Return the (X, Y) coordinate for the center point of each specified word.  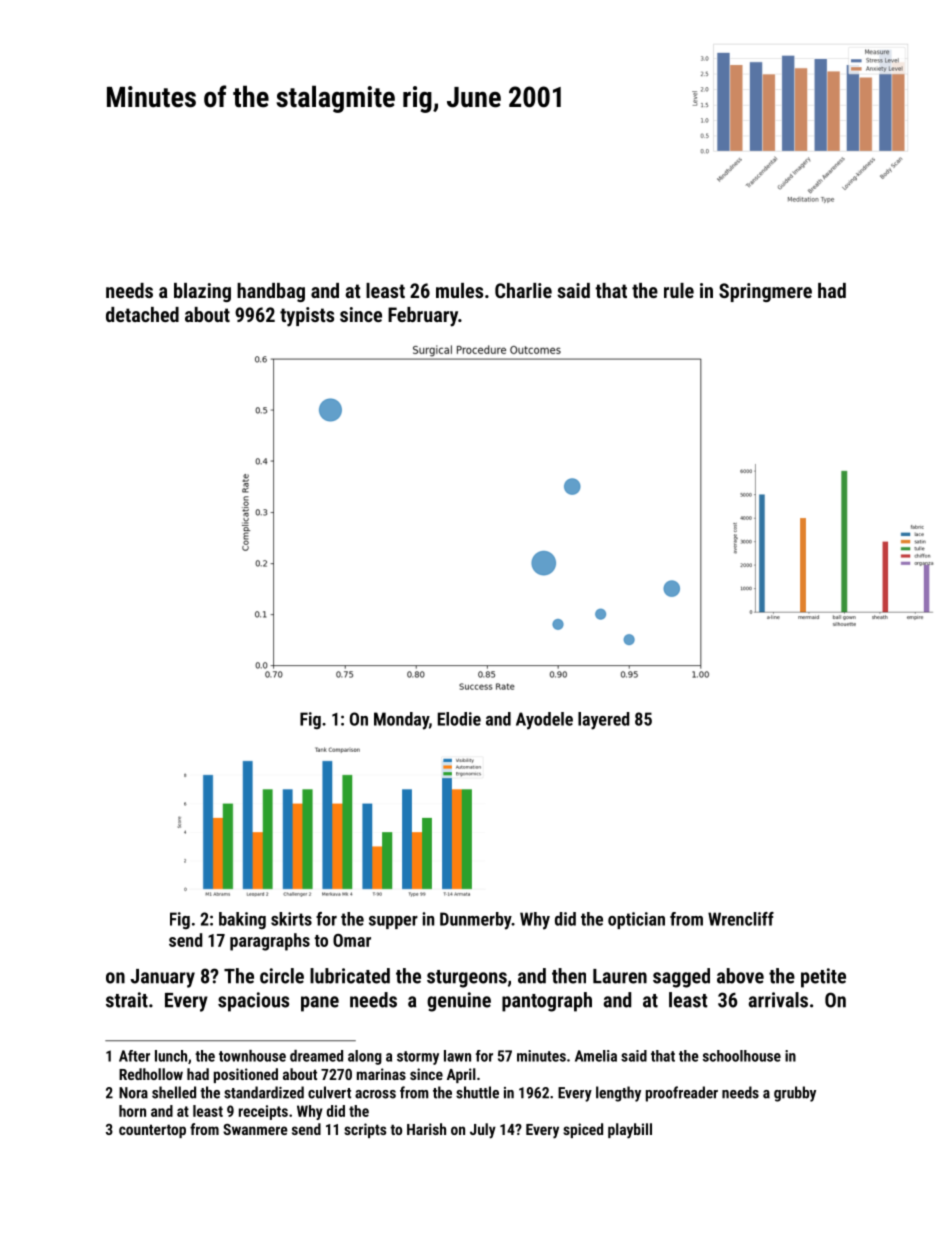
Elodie (459, 719)
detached (142, 314)
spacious (253, 1002)
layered (603, 721)
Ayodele (544, 721)
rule (679, 290)
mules (459, 290)
